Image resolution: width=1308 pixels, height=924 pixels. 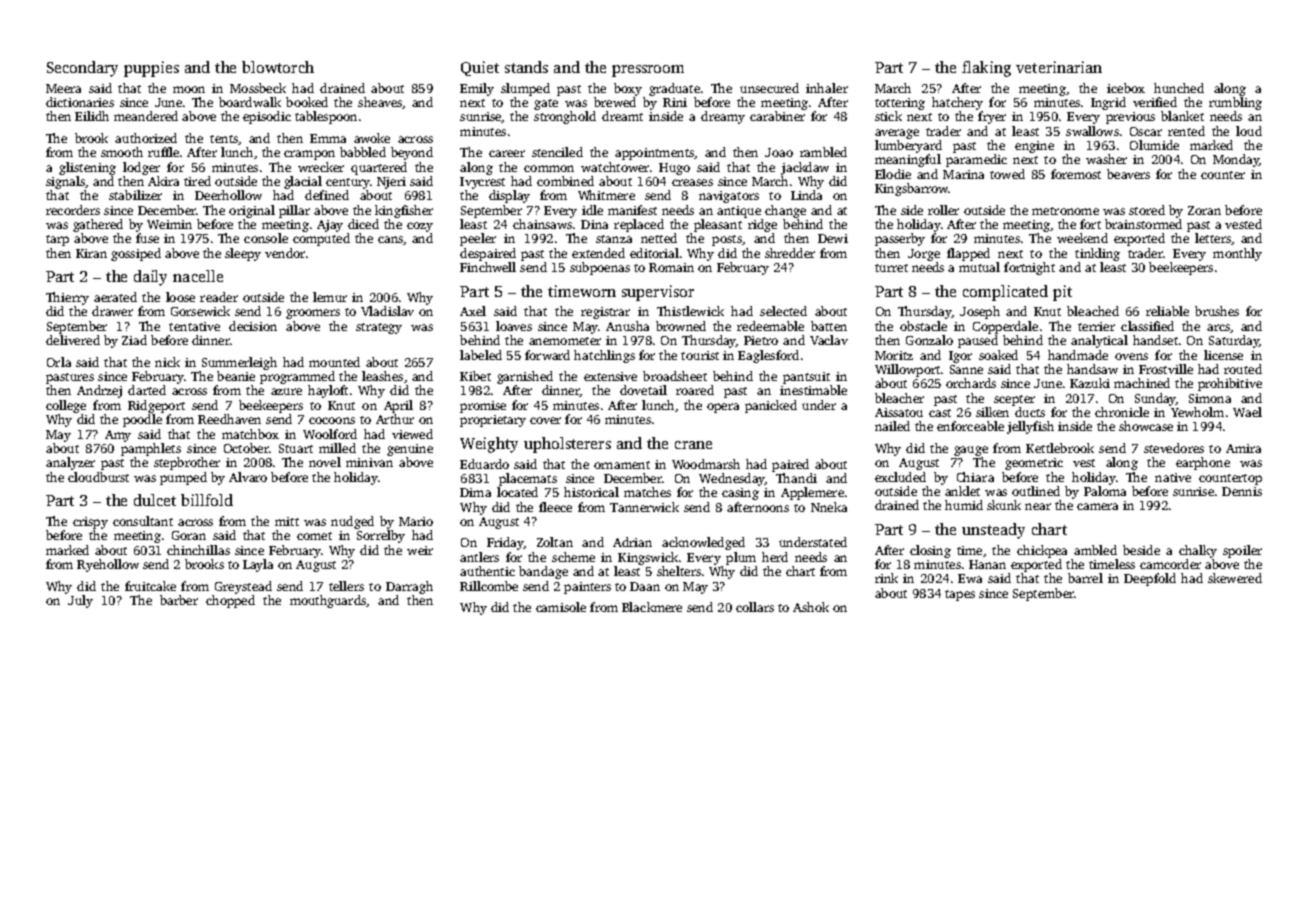 What do you see at coordinates (99, 391) in the screenshot?
I see `Andrzej` at bounding box center [99, 391].
